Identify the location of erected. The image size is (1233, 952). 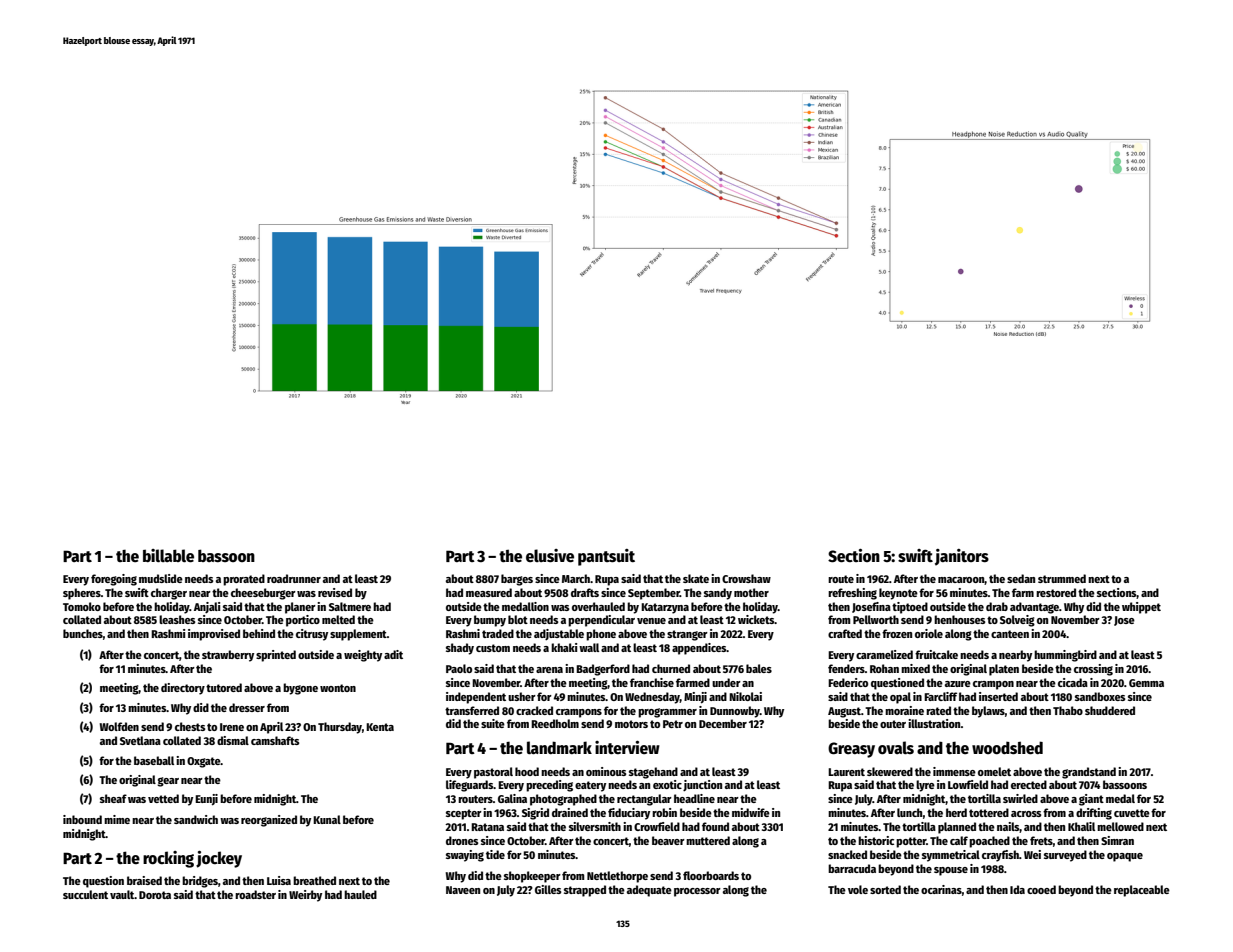
(1029, 784).
